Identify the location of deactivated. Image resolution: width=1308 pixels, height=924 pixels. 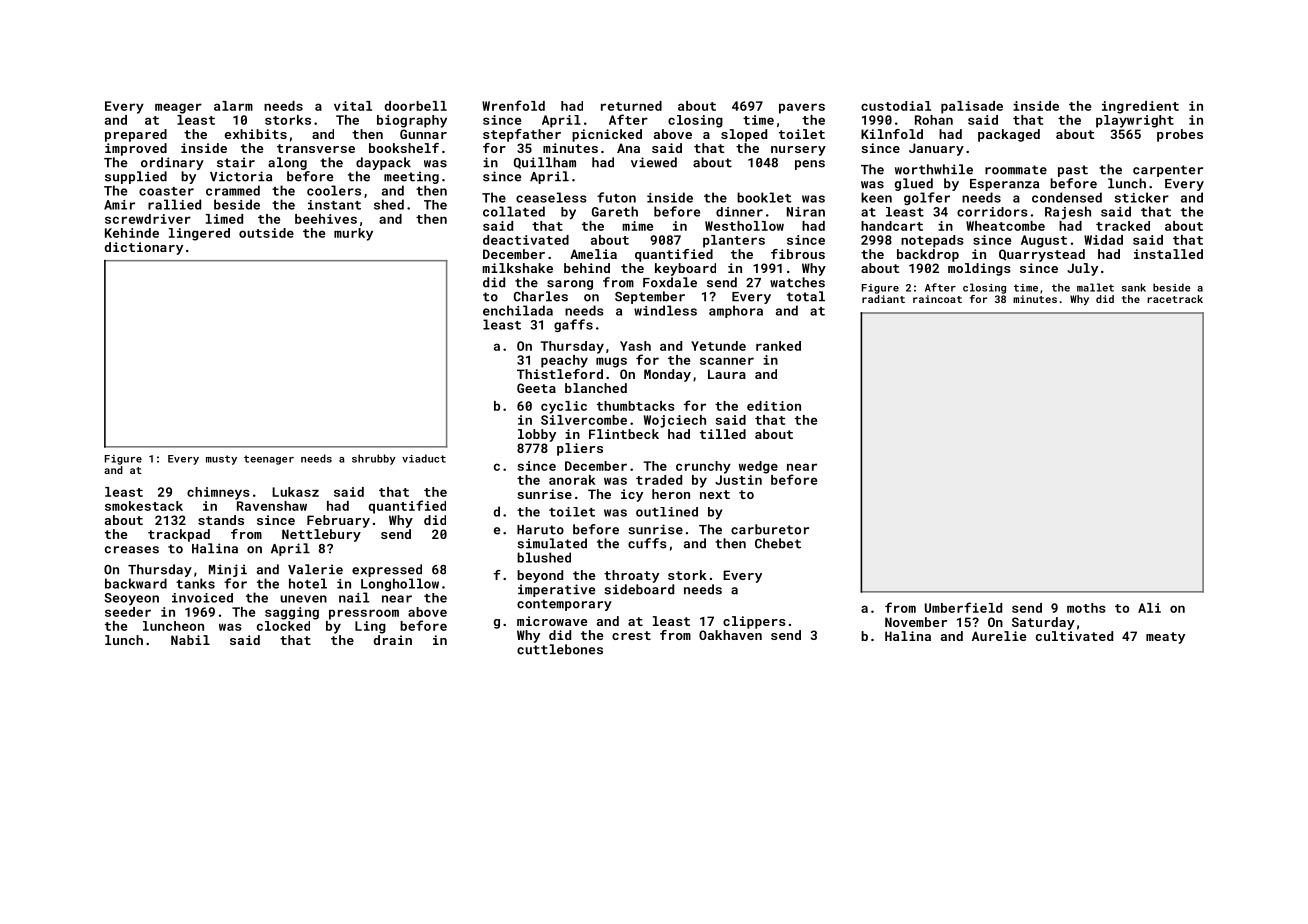
(526, 240).
